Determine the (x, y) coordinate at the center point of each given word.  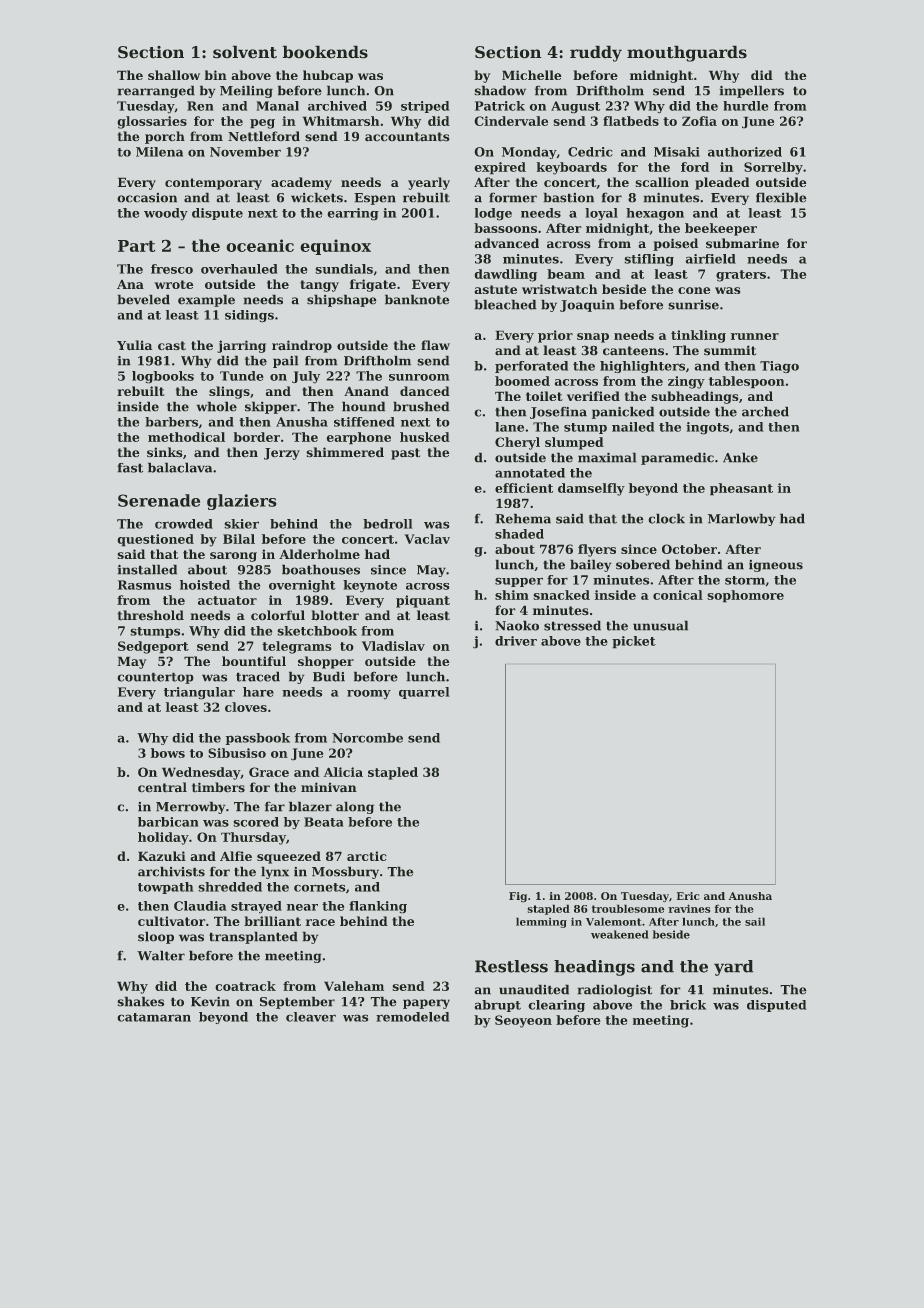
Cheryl (517, 443)
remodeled (413, 1017)
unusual (660, 625)
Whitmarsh (340, 121)
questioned (155, 540)
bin (216, 75)
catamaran (154, 1017)
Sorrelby (773, 168)
